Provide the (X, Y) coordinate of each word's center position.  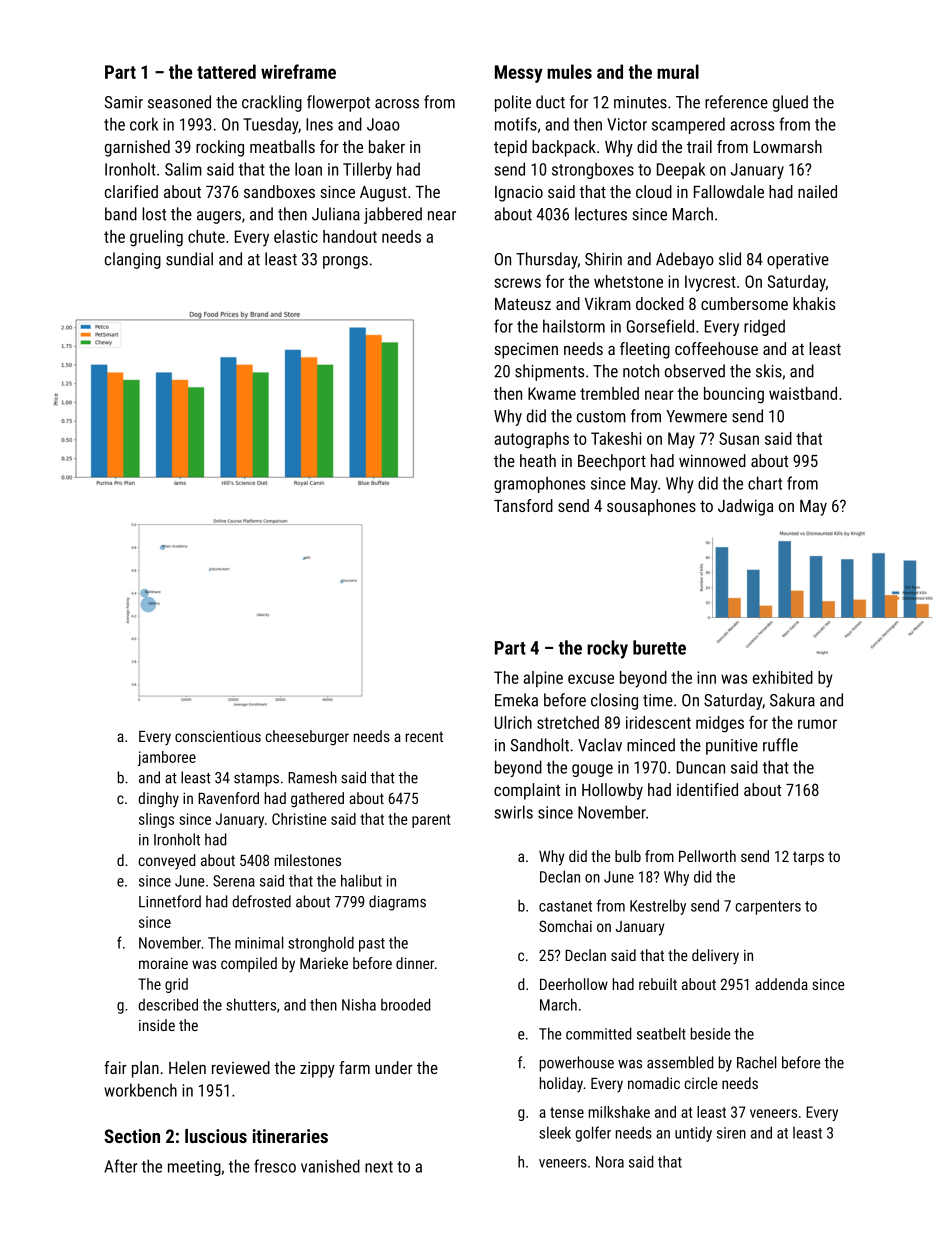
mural (678, 71)
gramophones (539, 484)
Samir (124, 102)
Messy (519, 74)
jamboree (167, 758)
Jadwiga (745, 507)
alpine (543, 679)
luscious (216, 1136)
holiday (561, 1085)
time (658, 700)
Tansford (523, 505)
